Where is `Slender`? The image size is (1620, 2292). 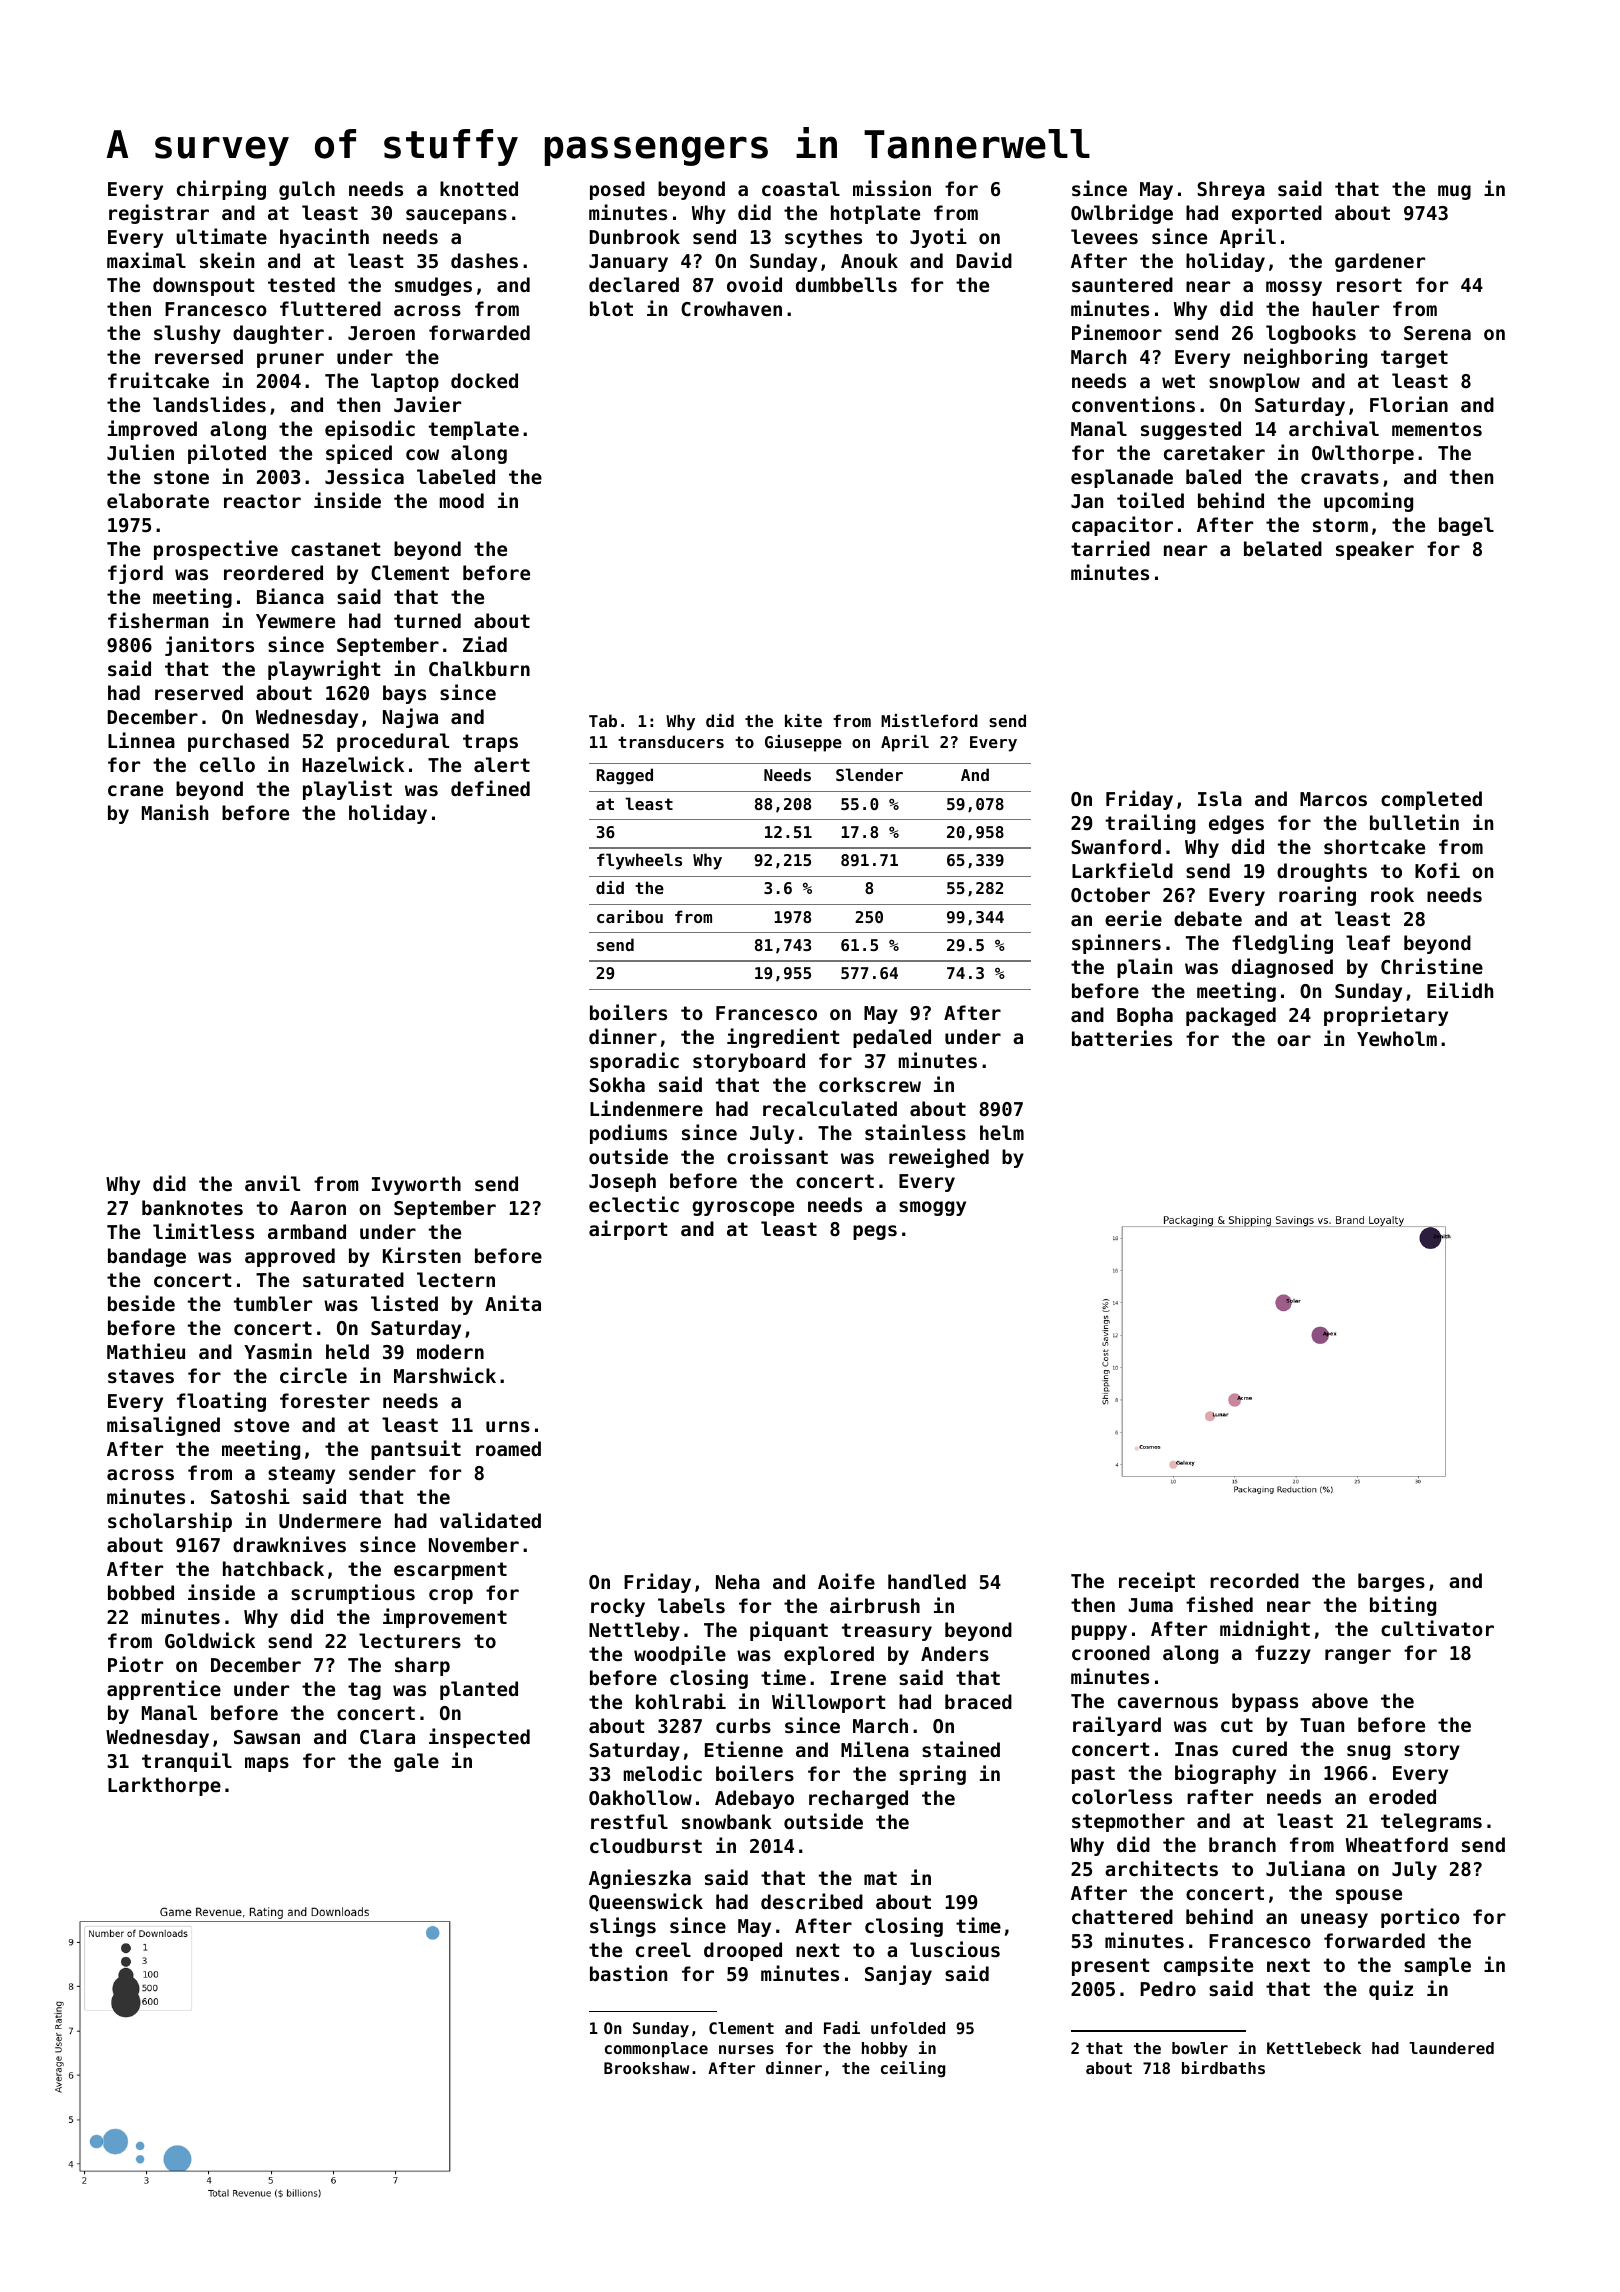 Slender is located at coordinates (869, 774).
